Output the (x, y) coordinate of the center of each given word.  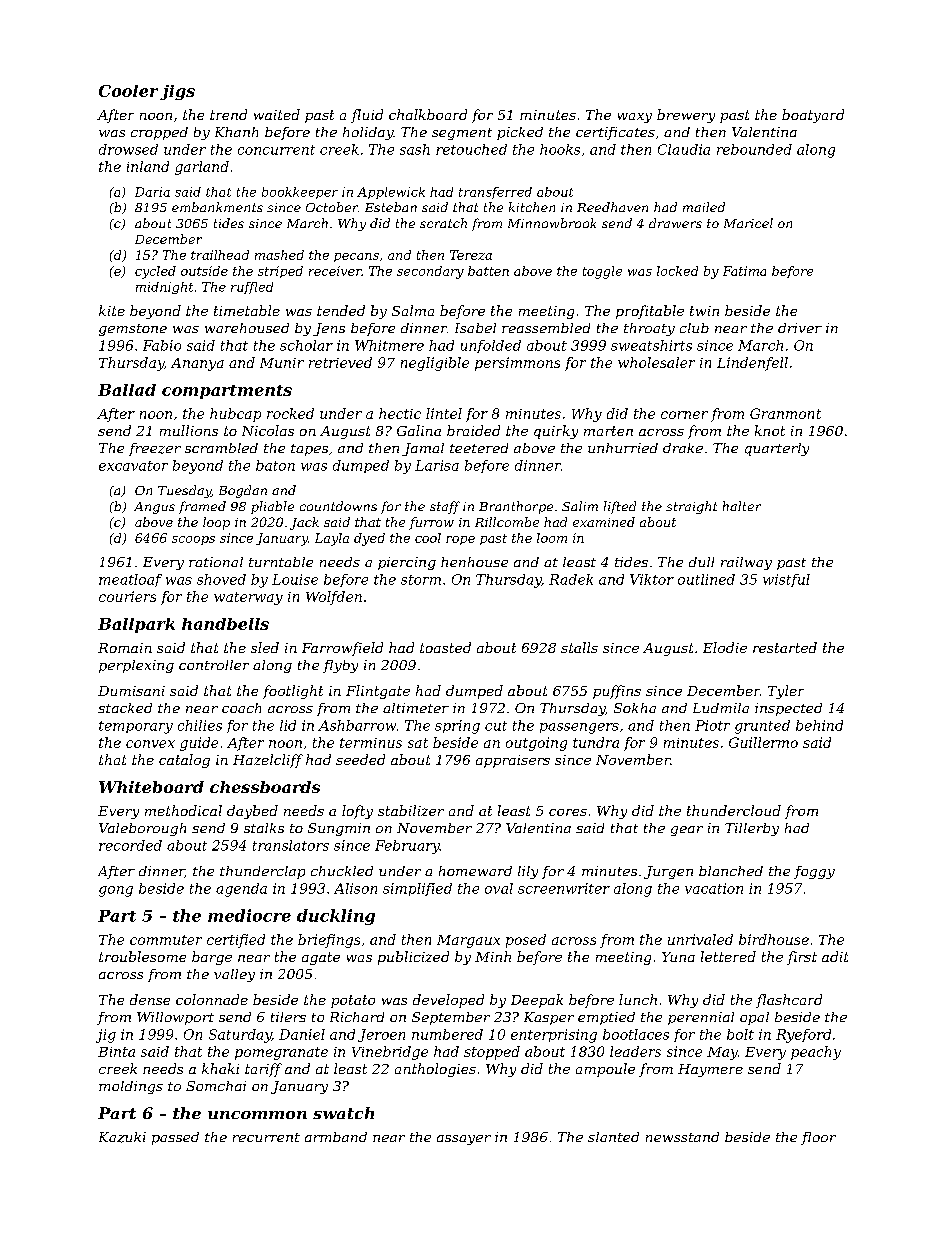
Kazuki (122, 1137)
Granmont (785, 413)
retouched (471, 149)
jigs (177, 92)
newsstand (682, 1137)
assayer (464, 1140)
